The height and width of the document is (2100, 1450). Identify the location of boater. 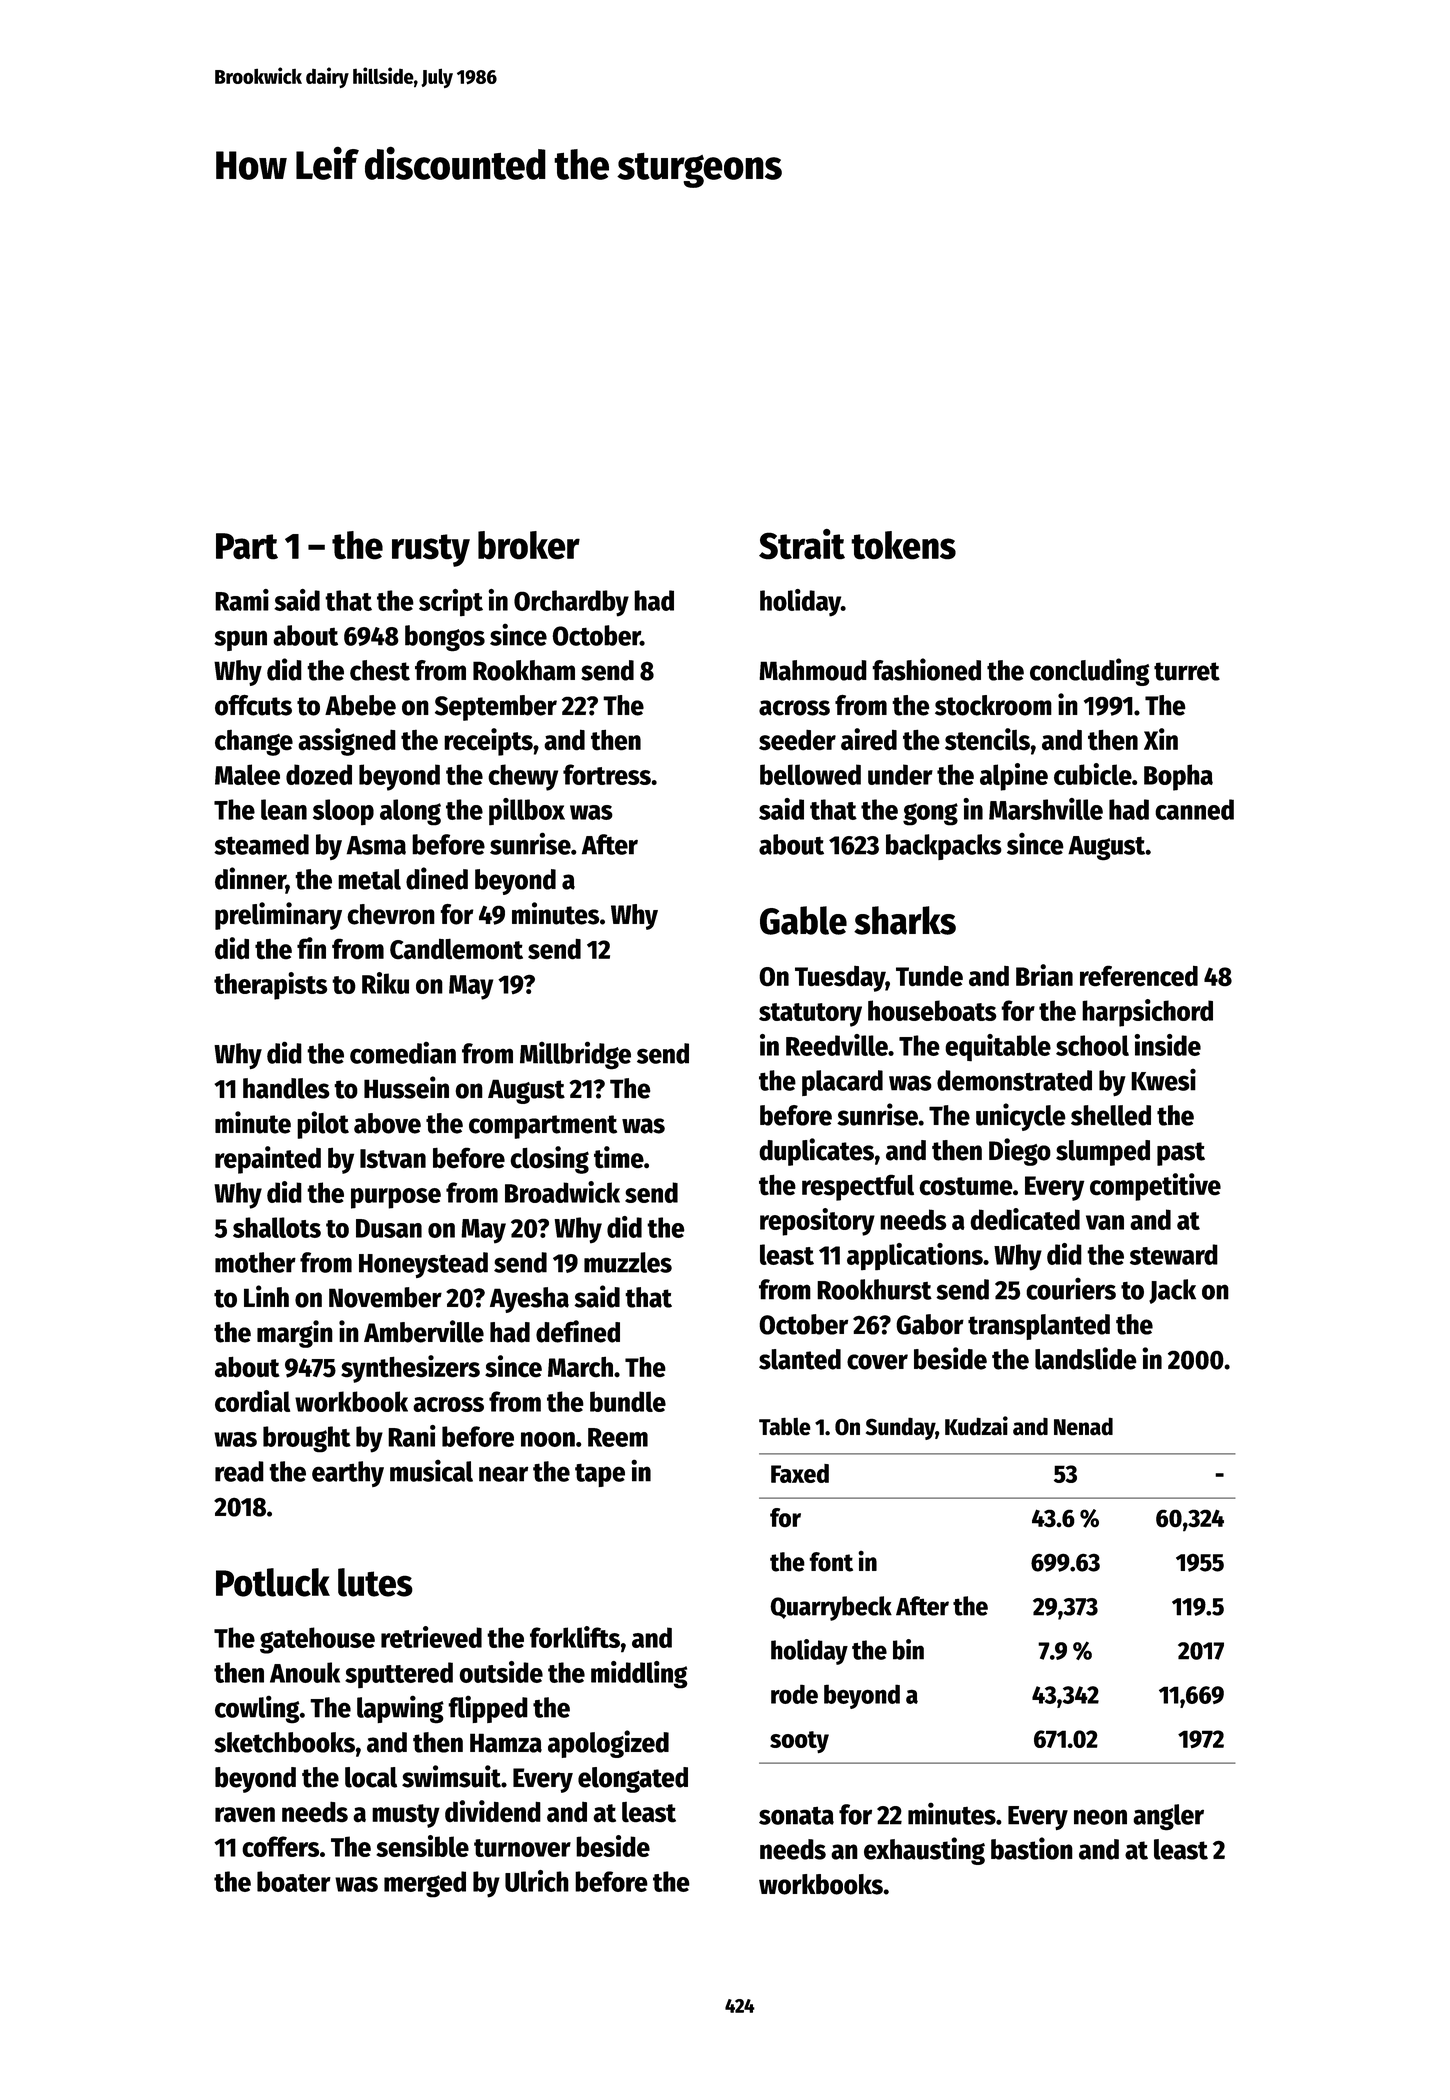
(294, 1881).
